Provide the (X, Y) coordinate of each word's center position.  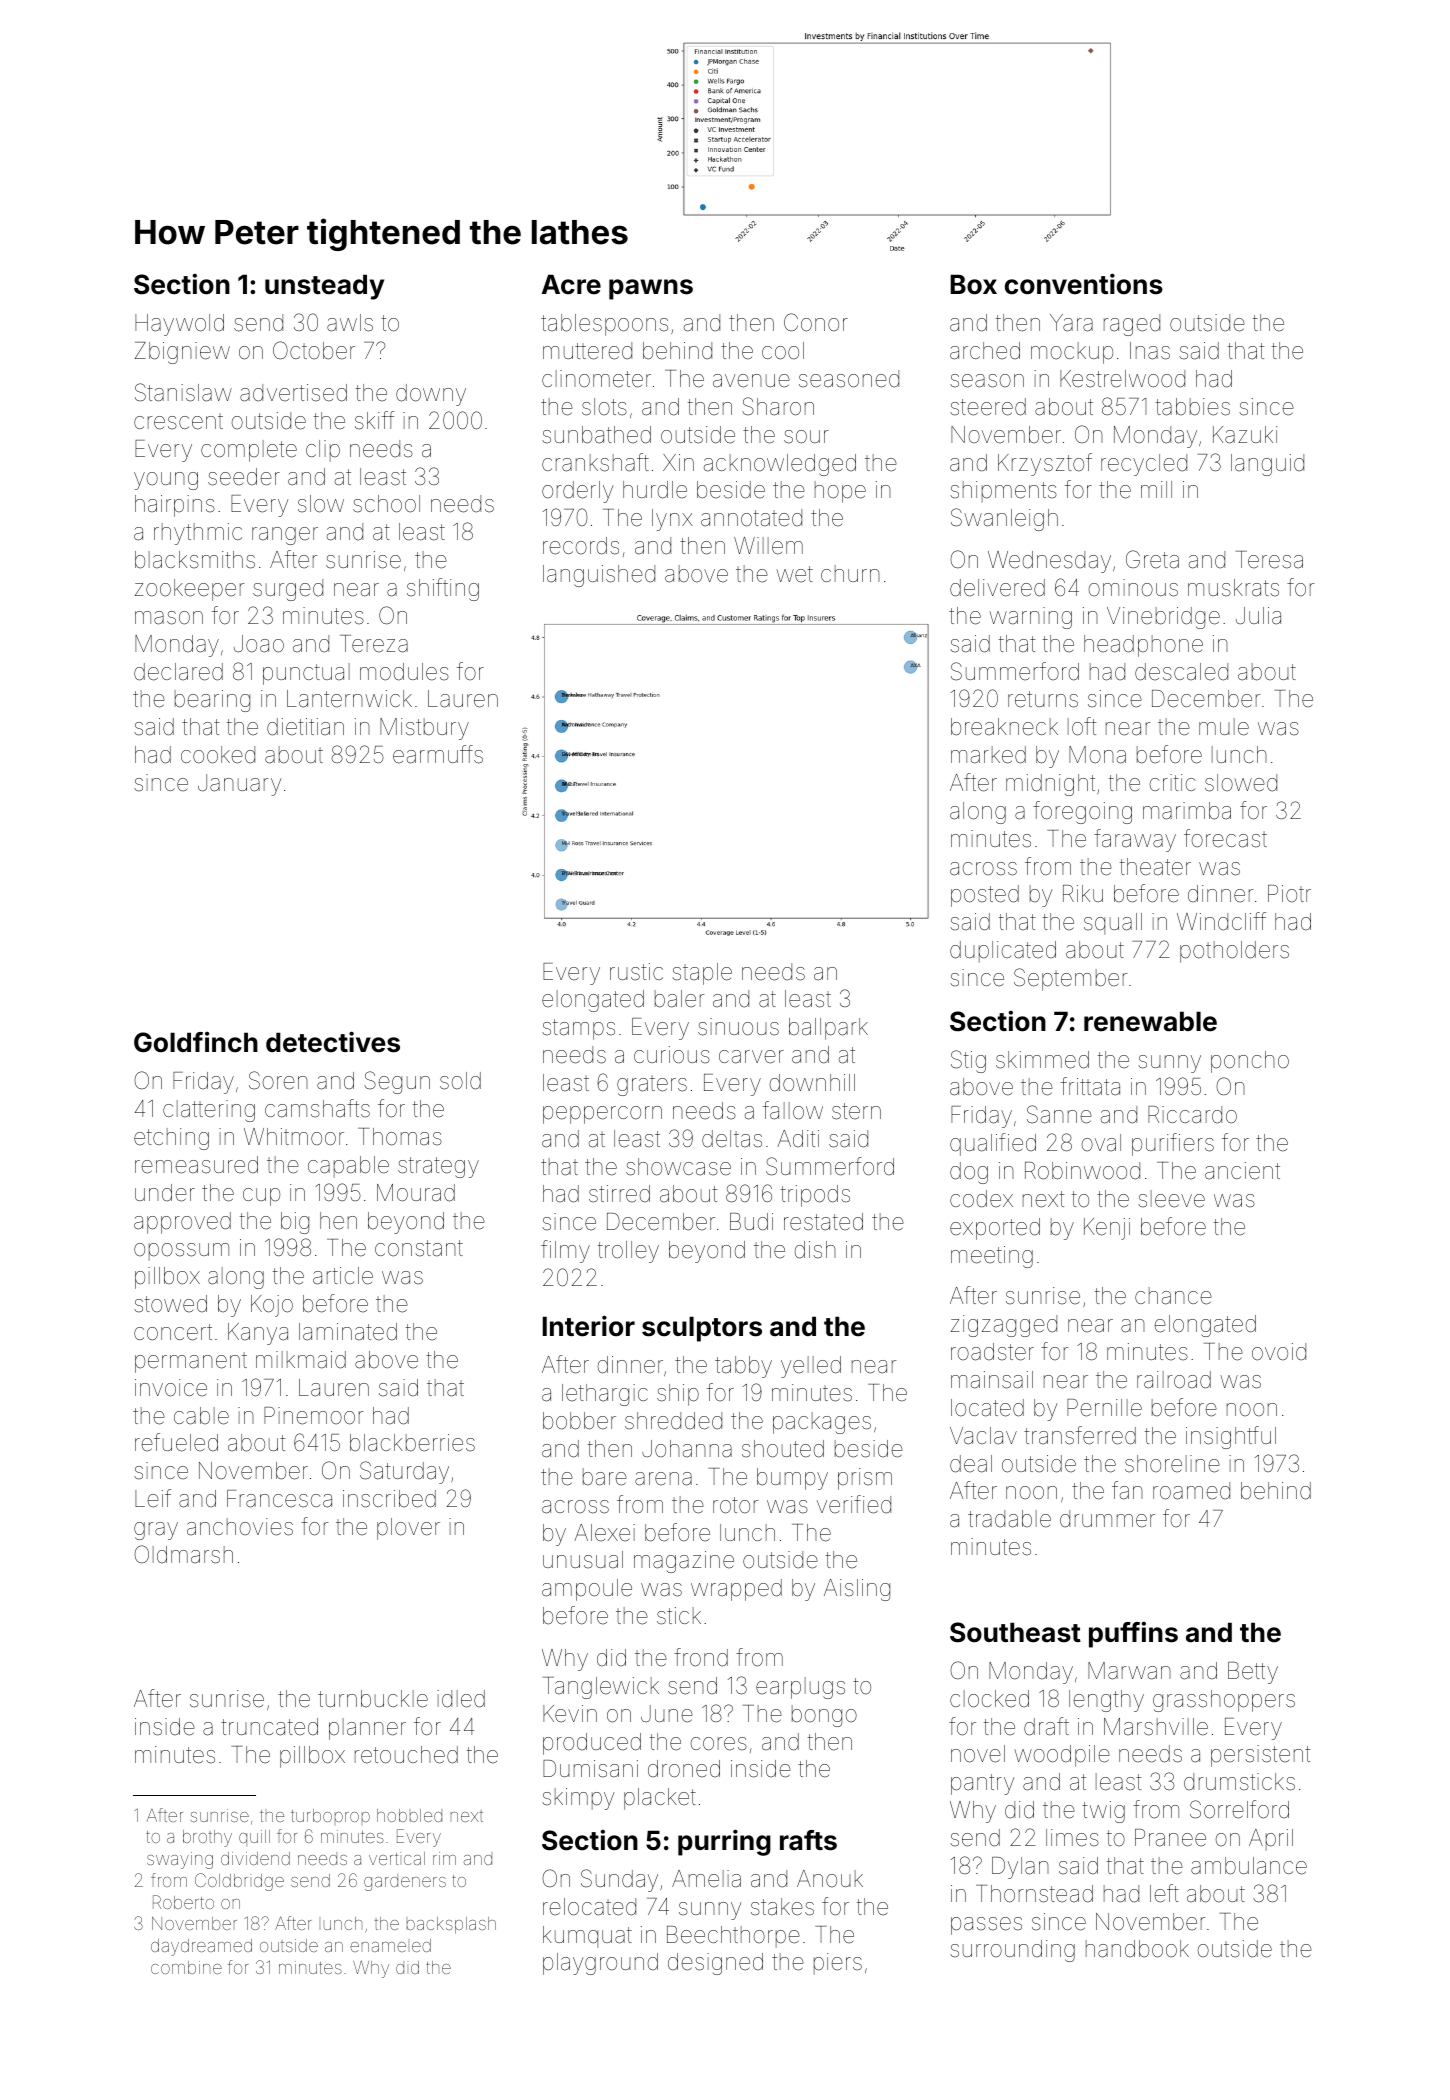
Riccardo (1192, 1115)
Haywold (179, 325)
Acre (571, 284)
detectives (333, 1042)
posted (985, 896)
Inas (1150, 351)
